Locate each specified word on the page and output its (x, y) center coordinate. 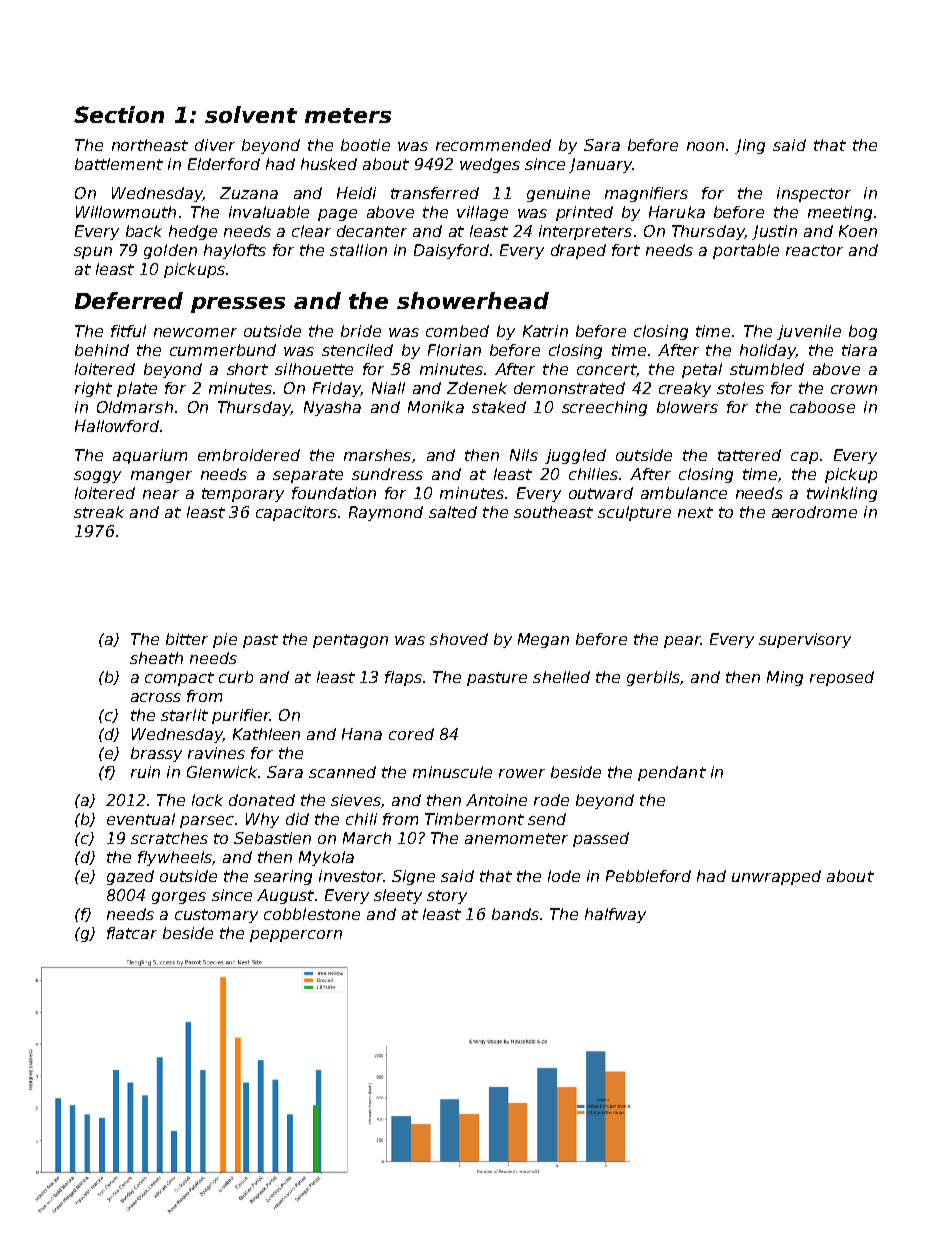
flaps (403, 678)
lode (564, 876)
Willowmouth (126, 212)
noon (705, 146)
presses (238, 305)
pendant (672, 773)
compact (179, 679)
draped (578, 251)
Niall (388, 388)
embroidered (249, 455)
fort (626, 250)
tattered (749, 455)
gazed (130, 877)
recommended (493, 145)
